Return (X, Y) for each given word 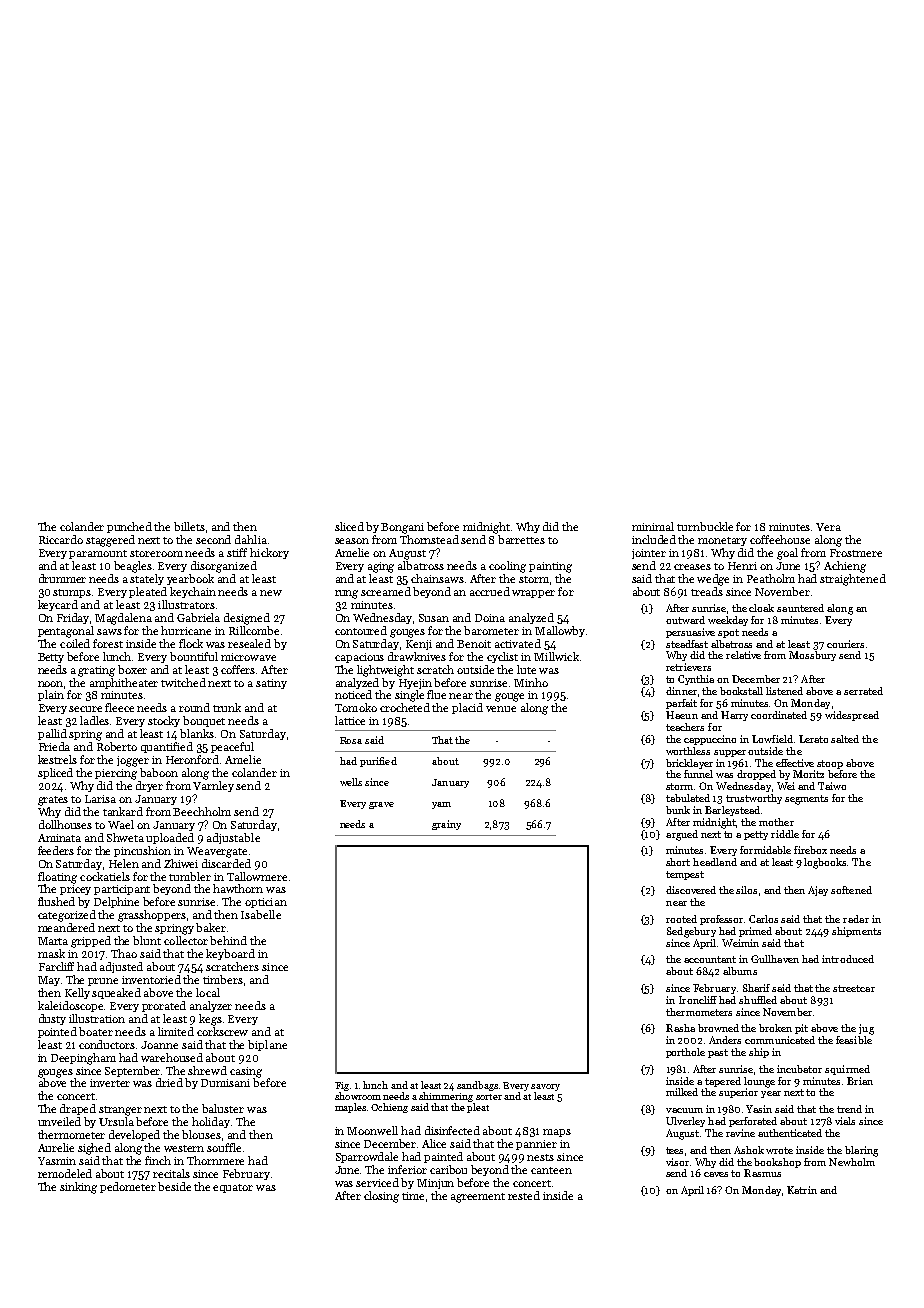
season (352, 541)
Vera (828, 527)
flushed (56, 901)
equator (233, 1188)
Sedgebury (691, 932)
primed (755, 932)
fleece (119, 707)
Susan (434, 618)
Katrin (802, 1190)
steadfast (687, 644)
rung (346, 594)
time (413, 1196)
